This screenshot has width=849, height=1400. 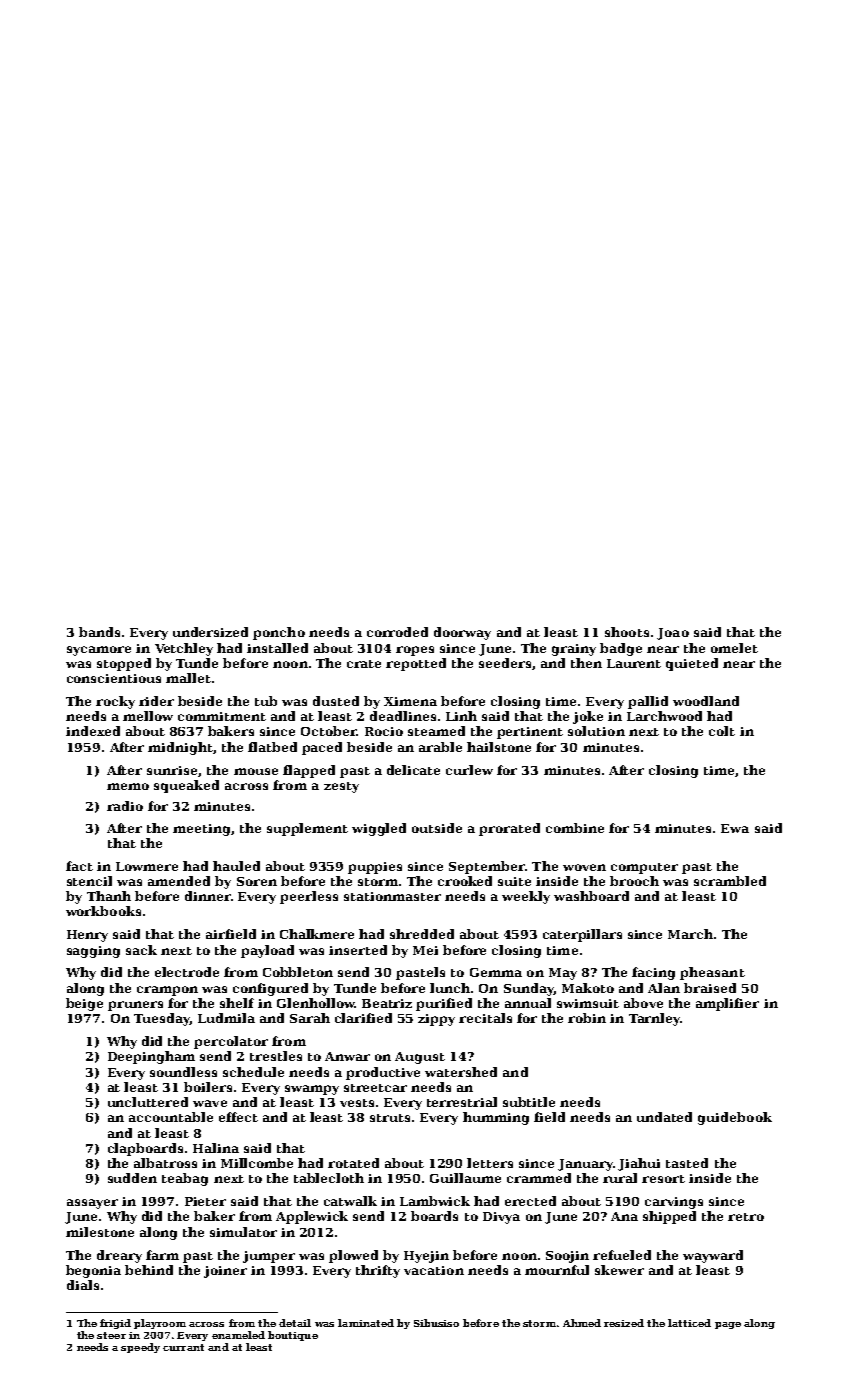 What do you see at coordinates (128, 786) in the screenshot?
I see `memo` at bounding box center [128, 786].
